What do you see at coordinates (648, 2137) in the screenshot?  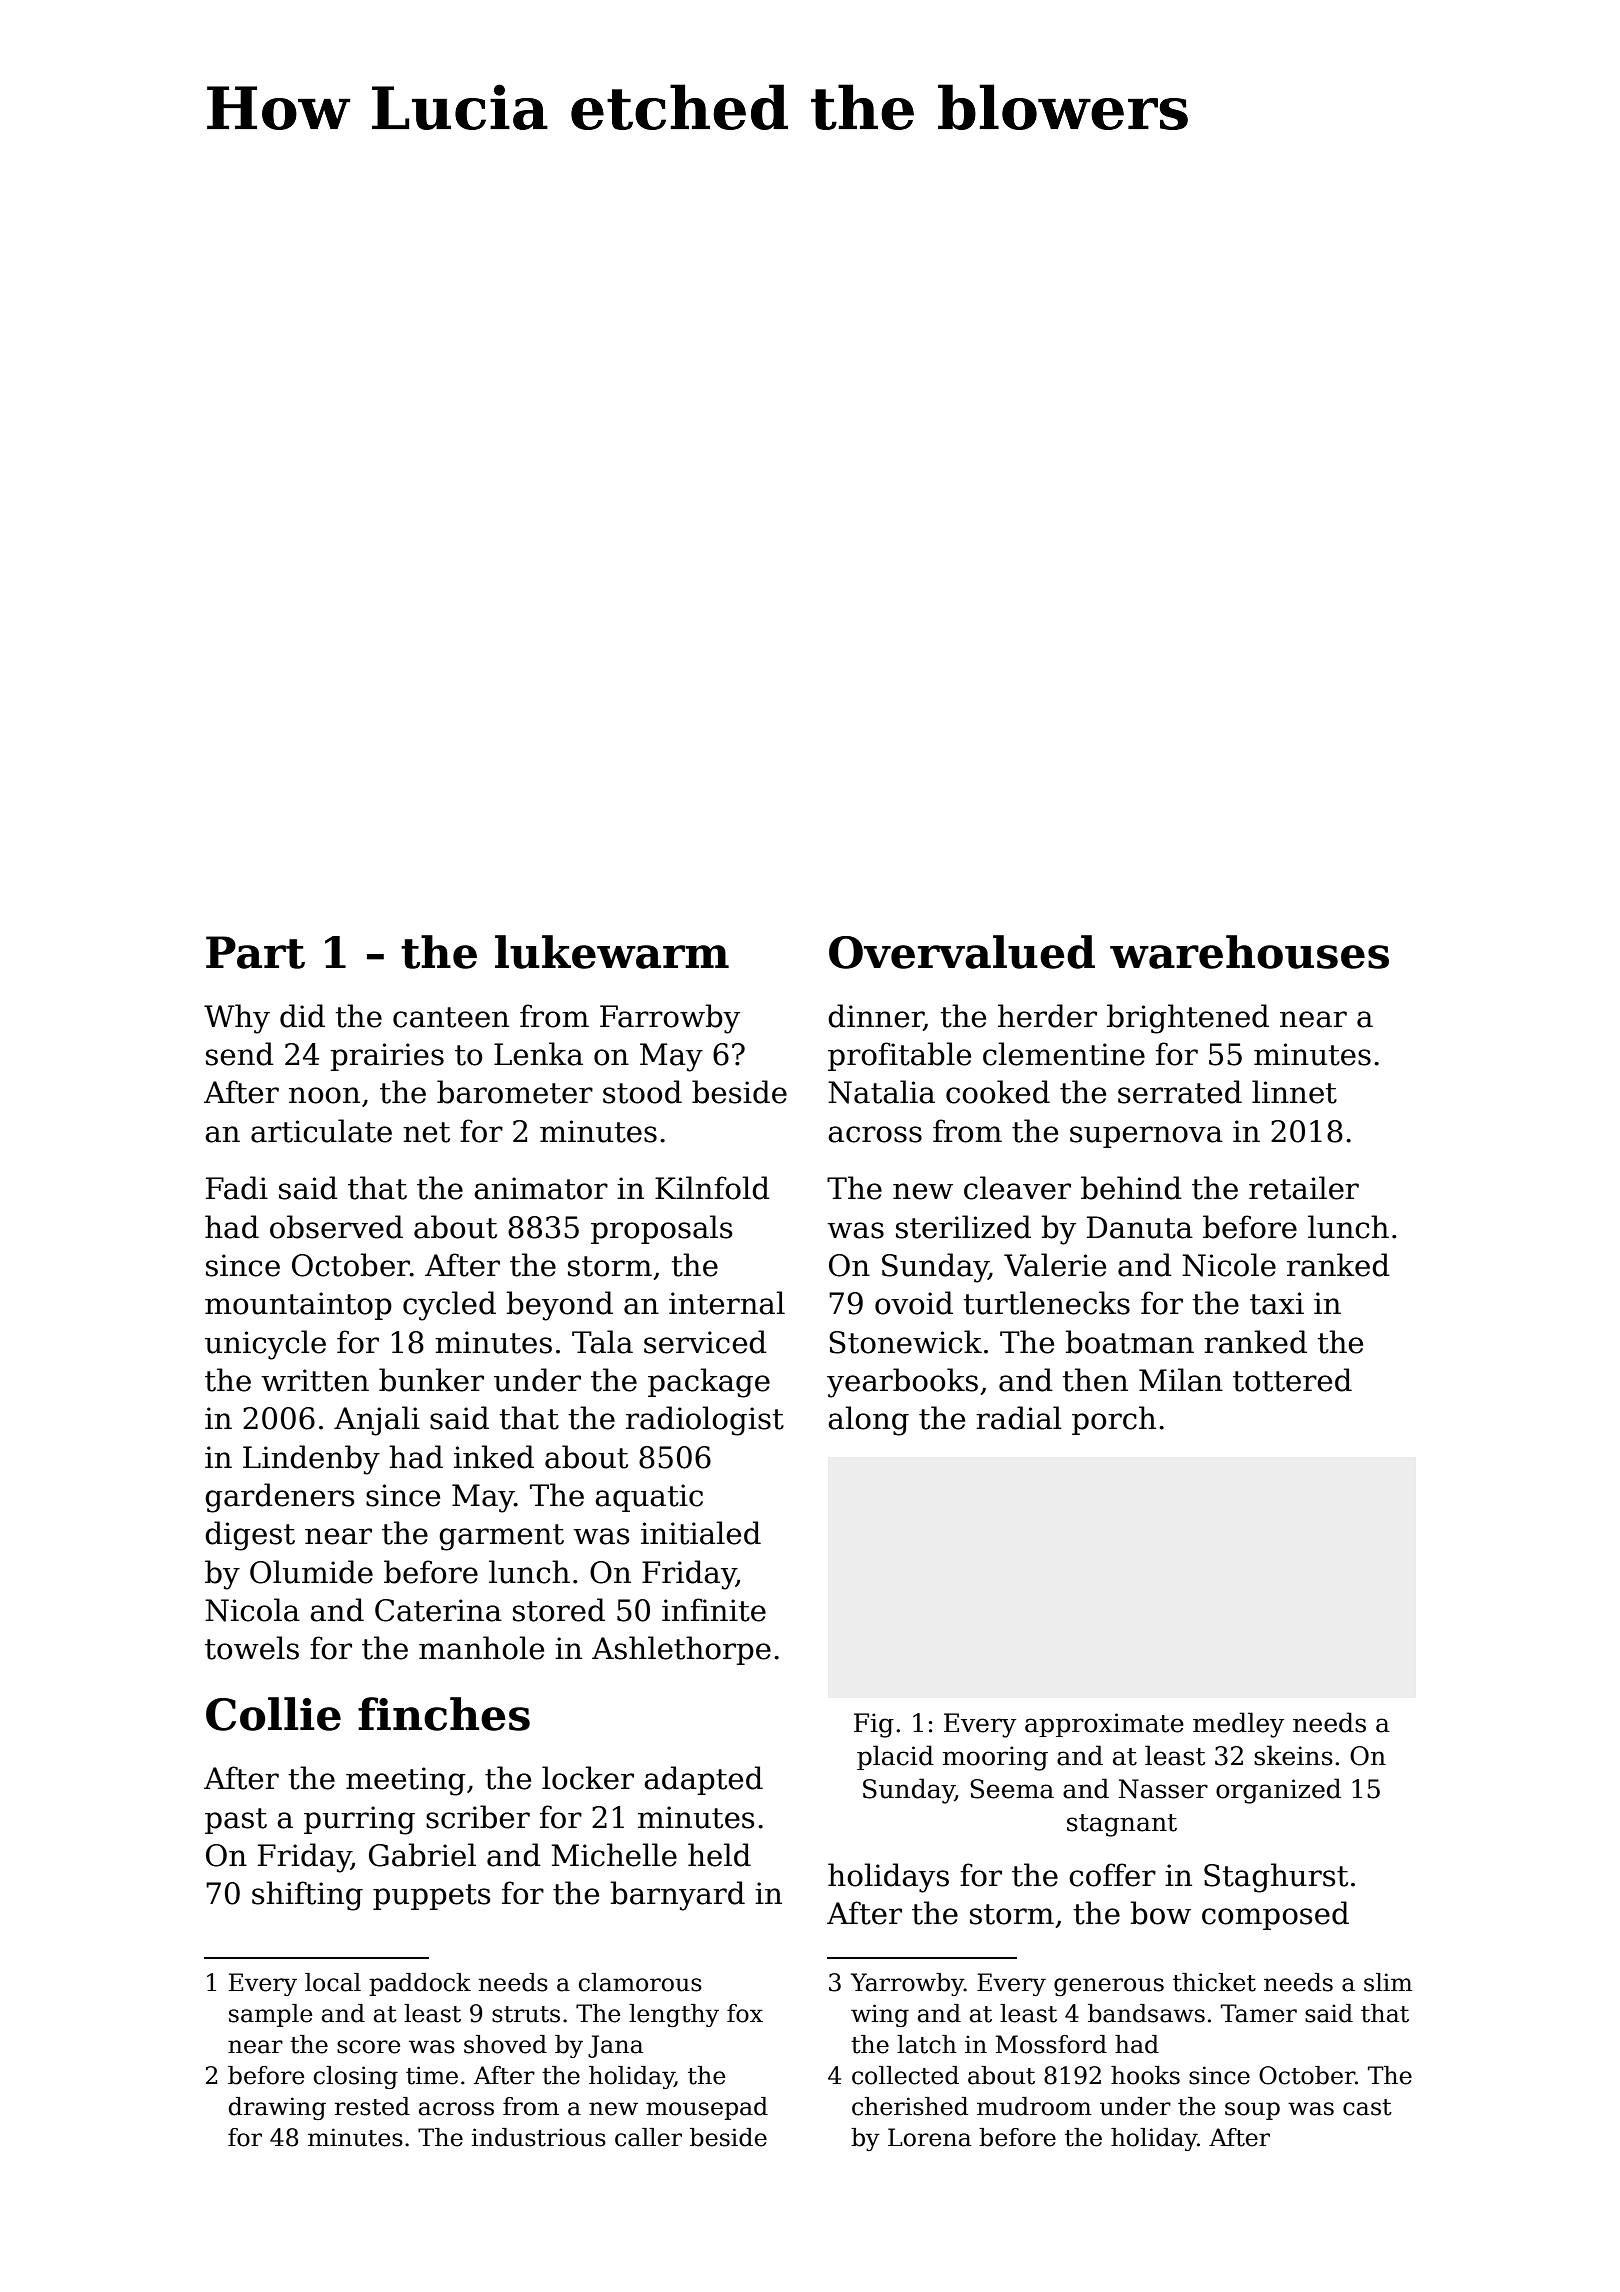 I see `caller` at bounding box center [648, 2137].
